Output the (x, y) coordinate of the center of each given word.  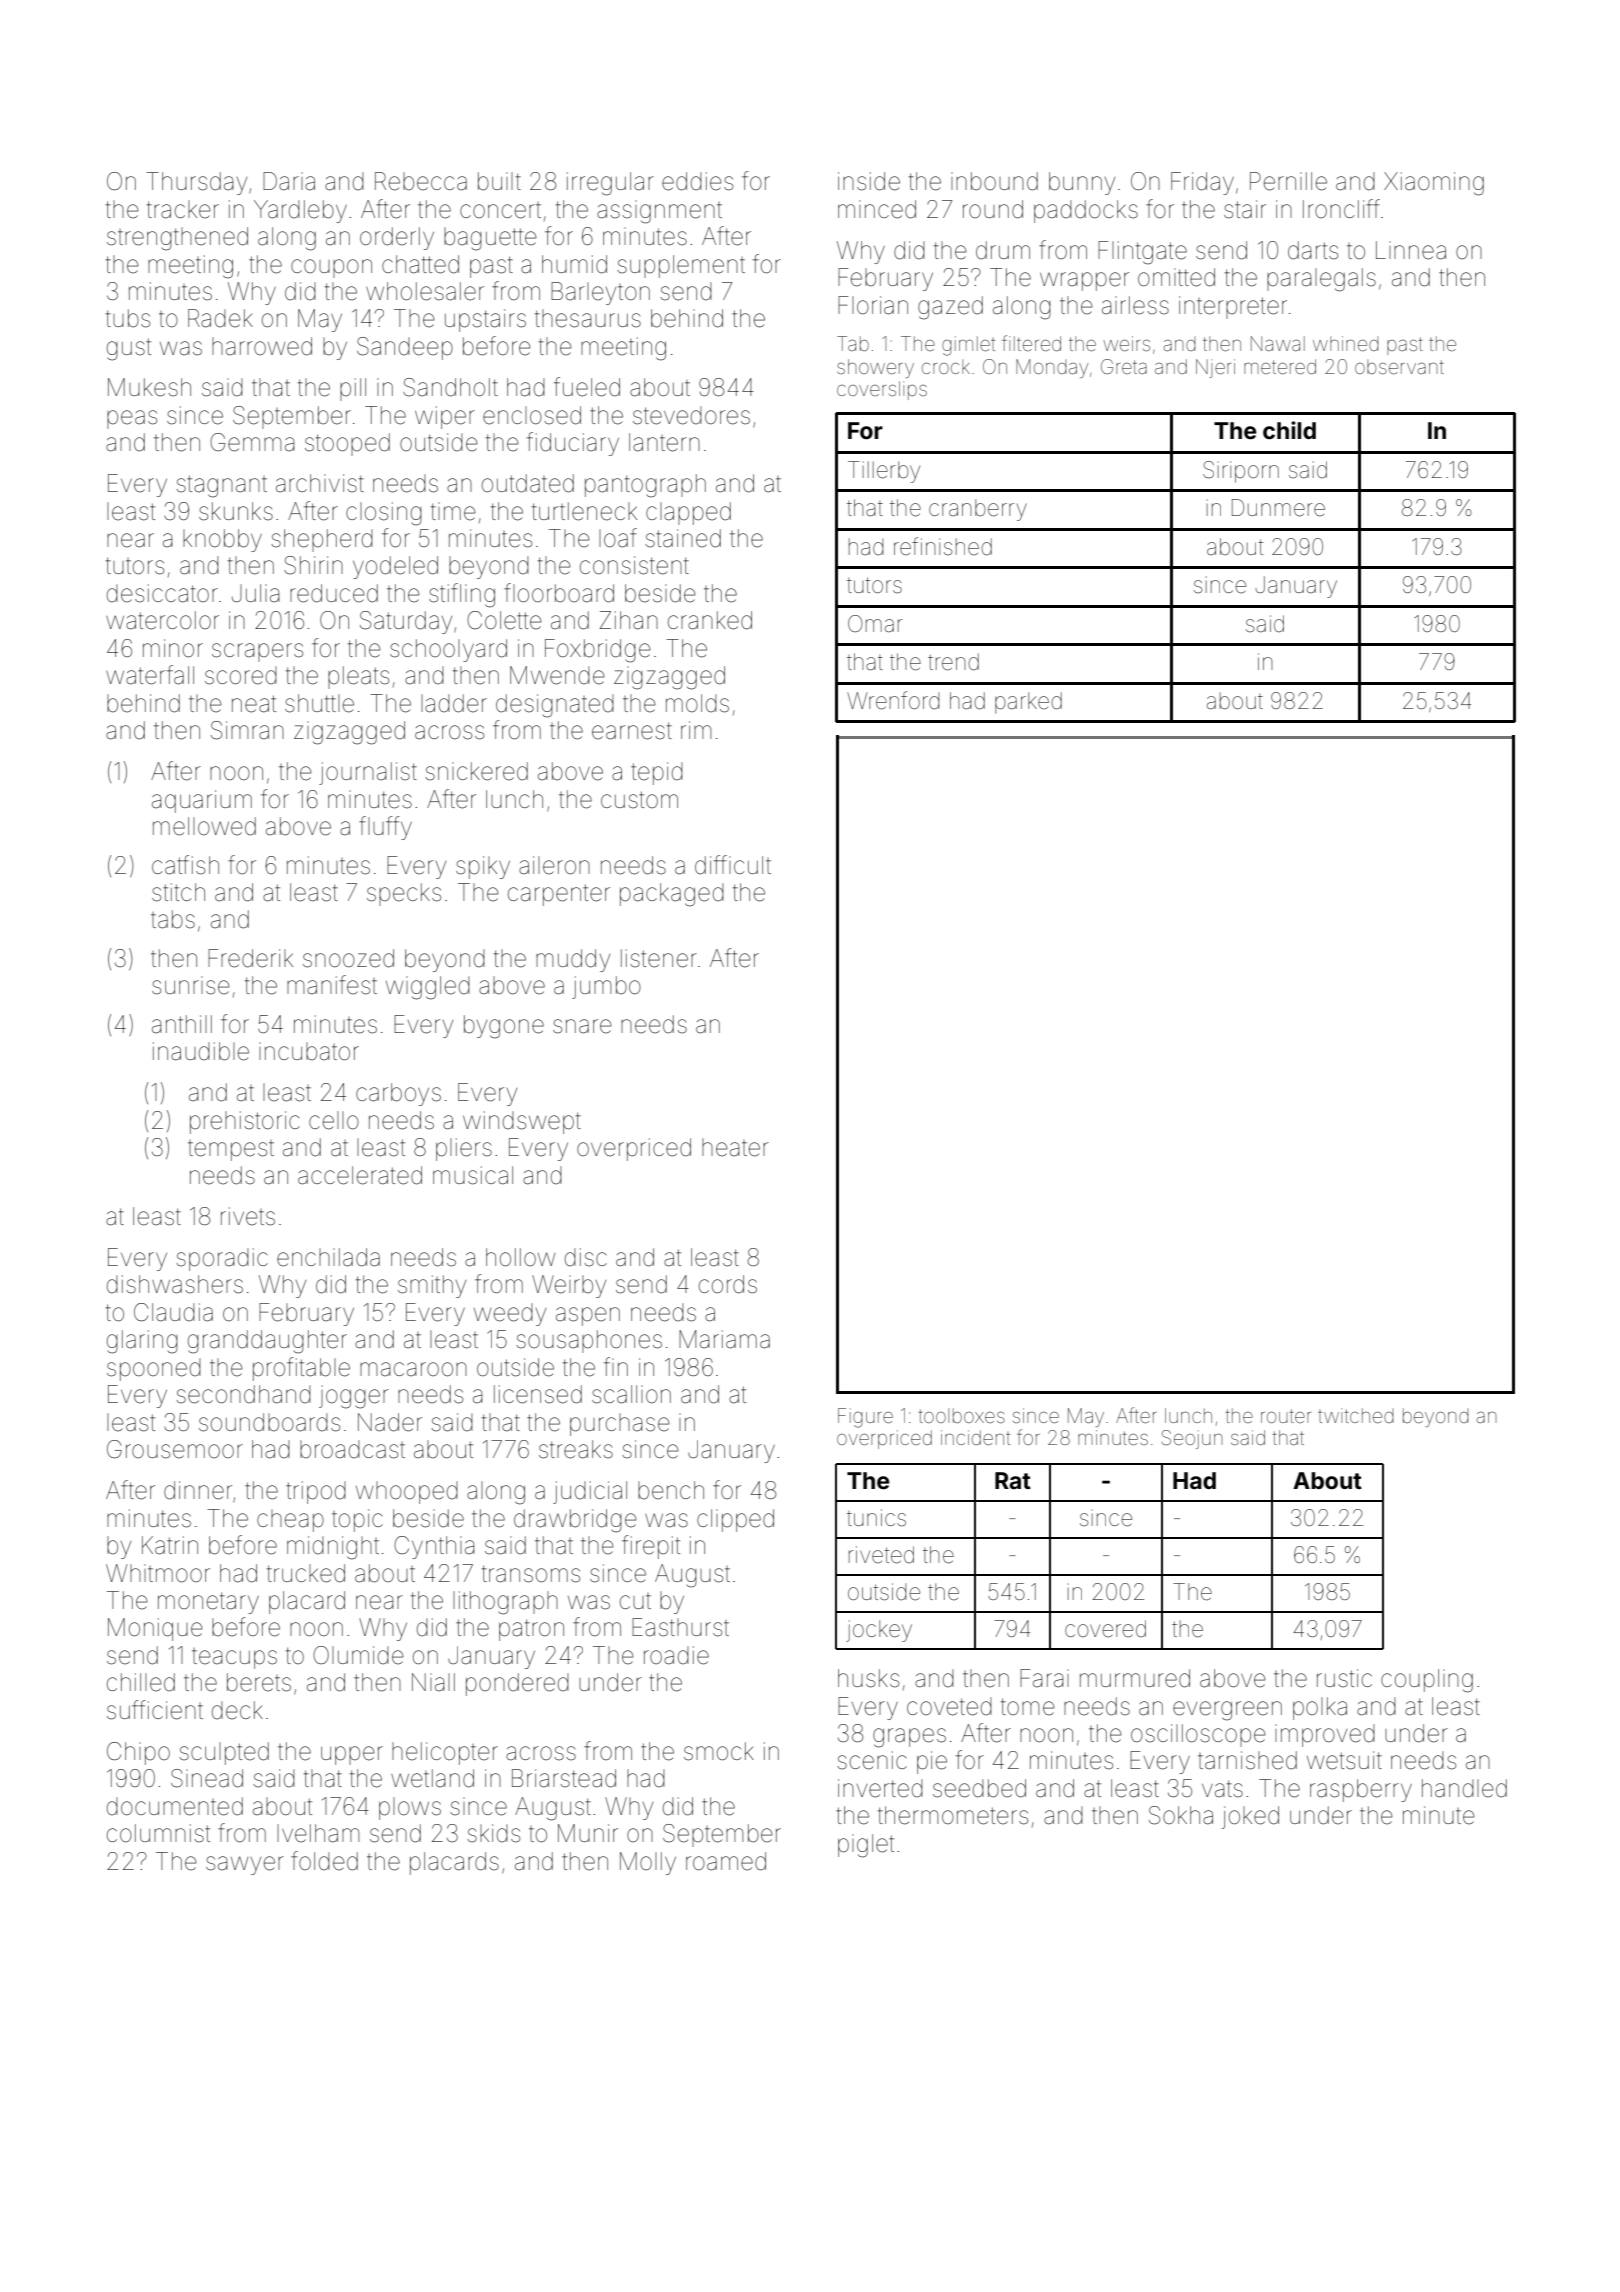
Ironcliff (1341, 208)
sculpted (224, 1753)
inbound (994, 181)
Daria (289, 181)
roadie (676, 1655)
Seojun (1192, 1439)
